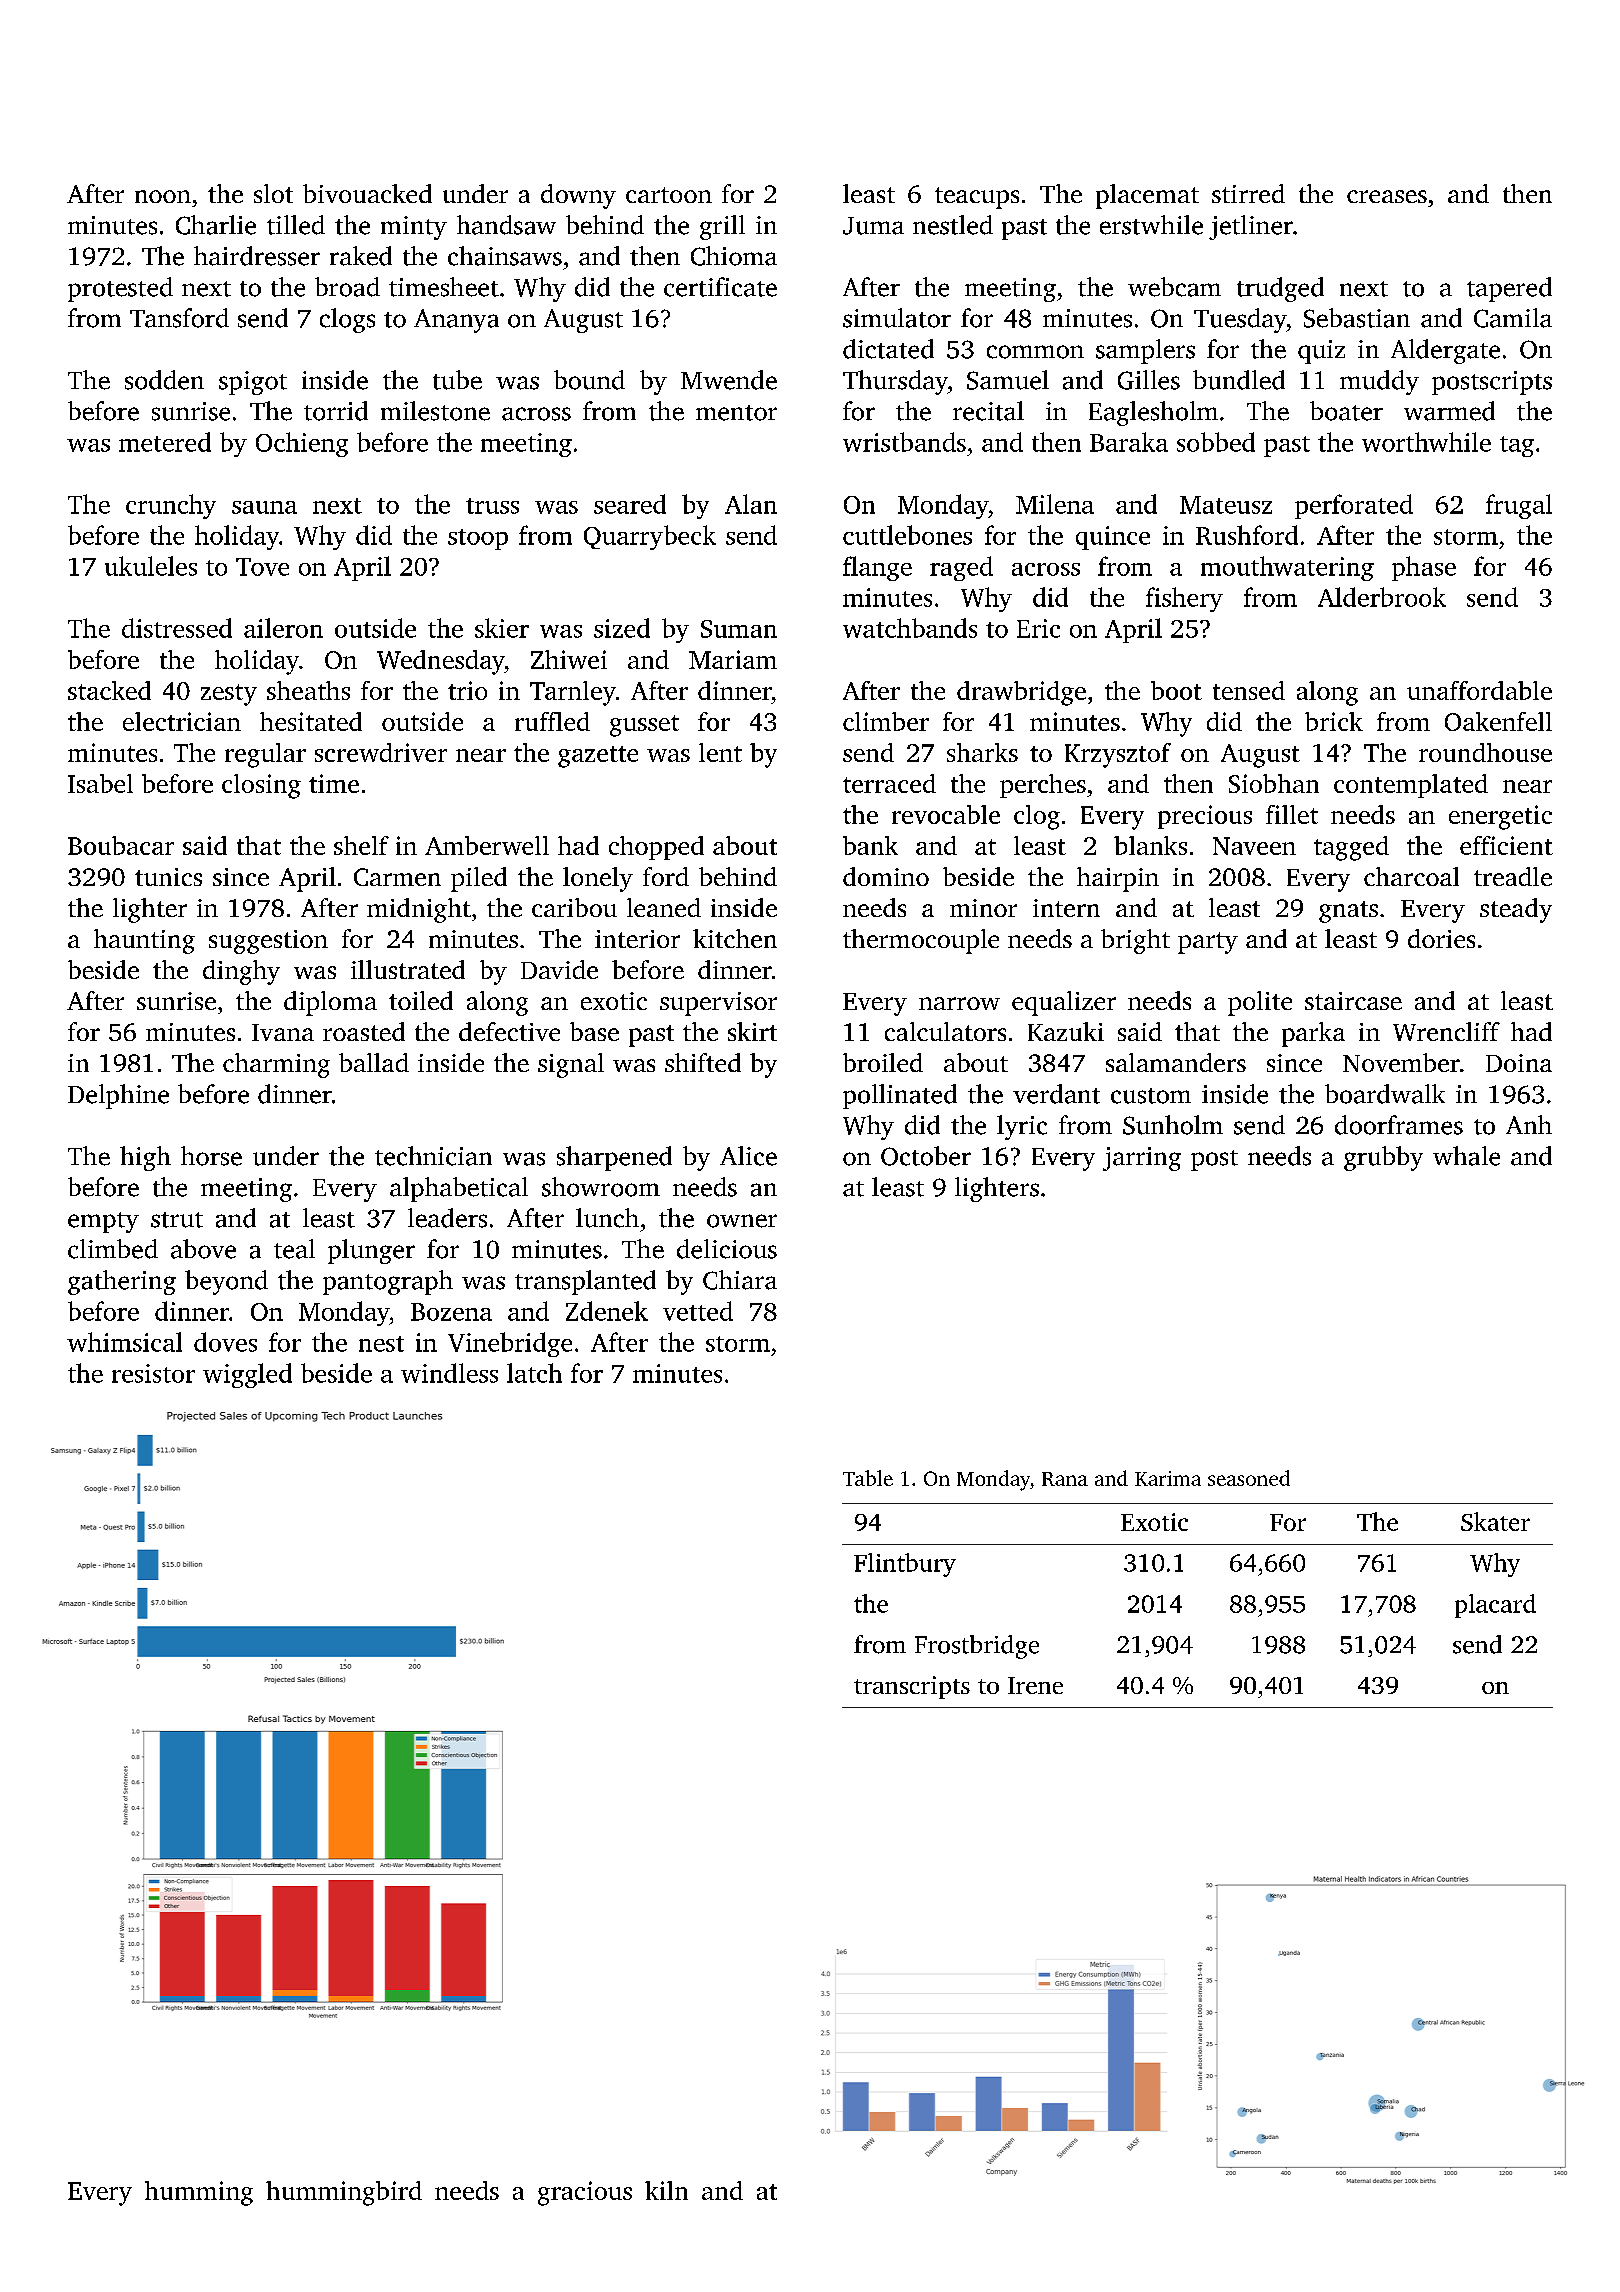 This screenshot has width=1620, height=2292. Describe the element at coordinates (585, 2193) in the screenshot. I see `gracious` at that location.
